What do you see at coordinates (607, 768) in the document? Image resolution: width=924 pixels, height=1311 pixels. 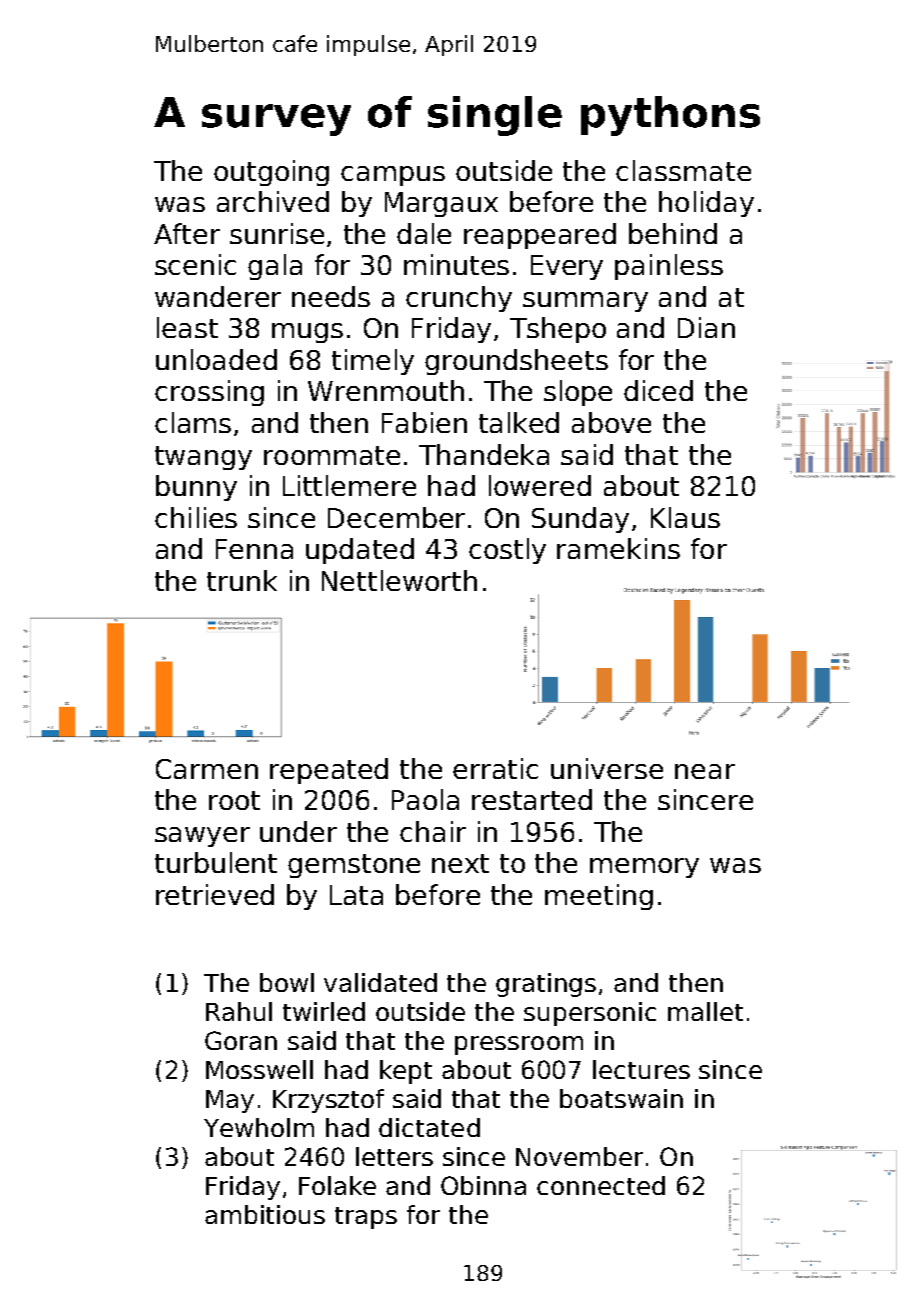 I see `universe` at bounding box center [607, 768].
